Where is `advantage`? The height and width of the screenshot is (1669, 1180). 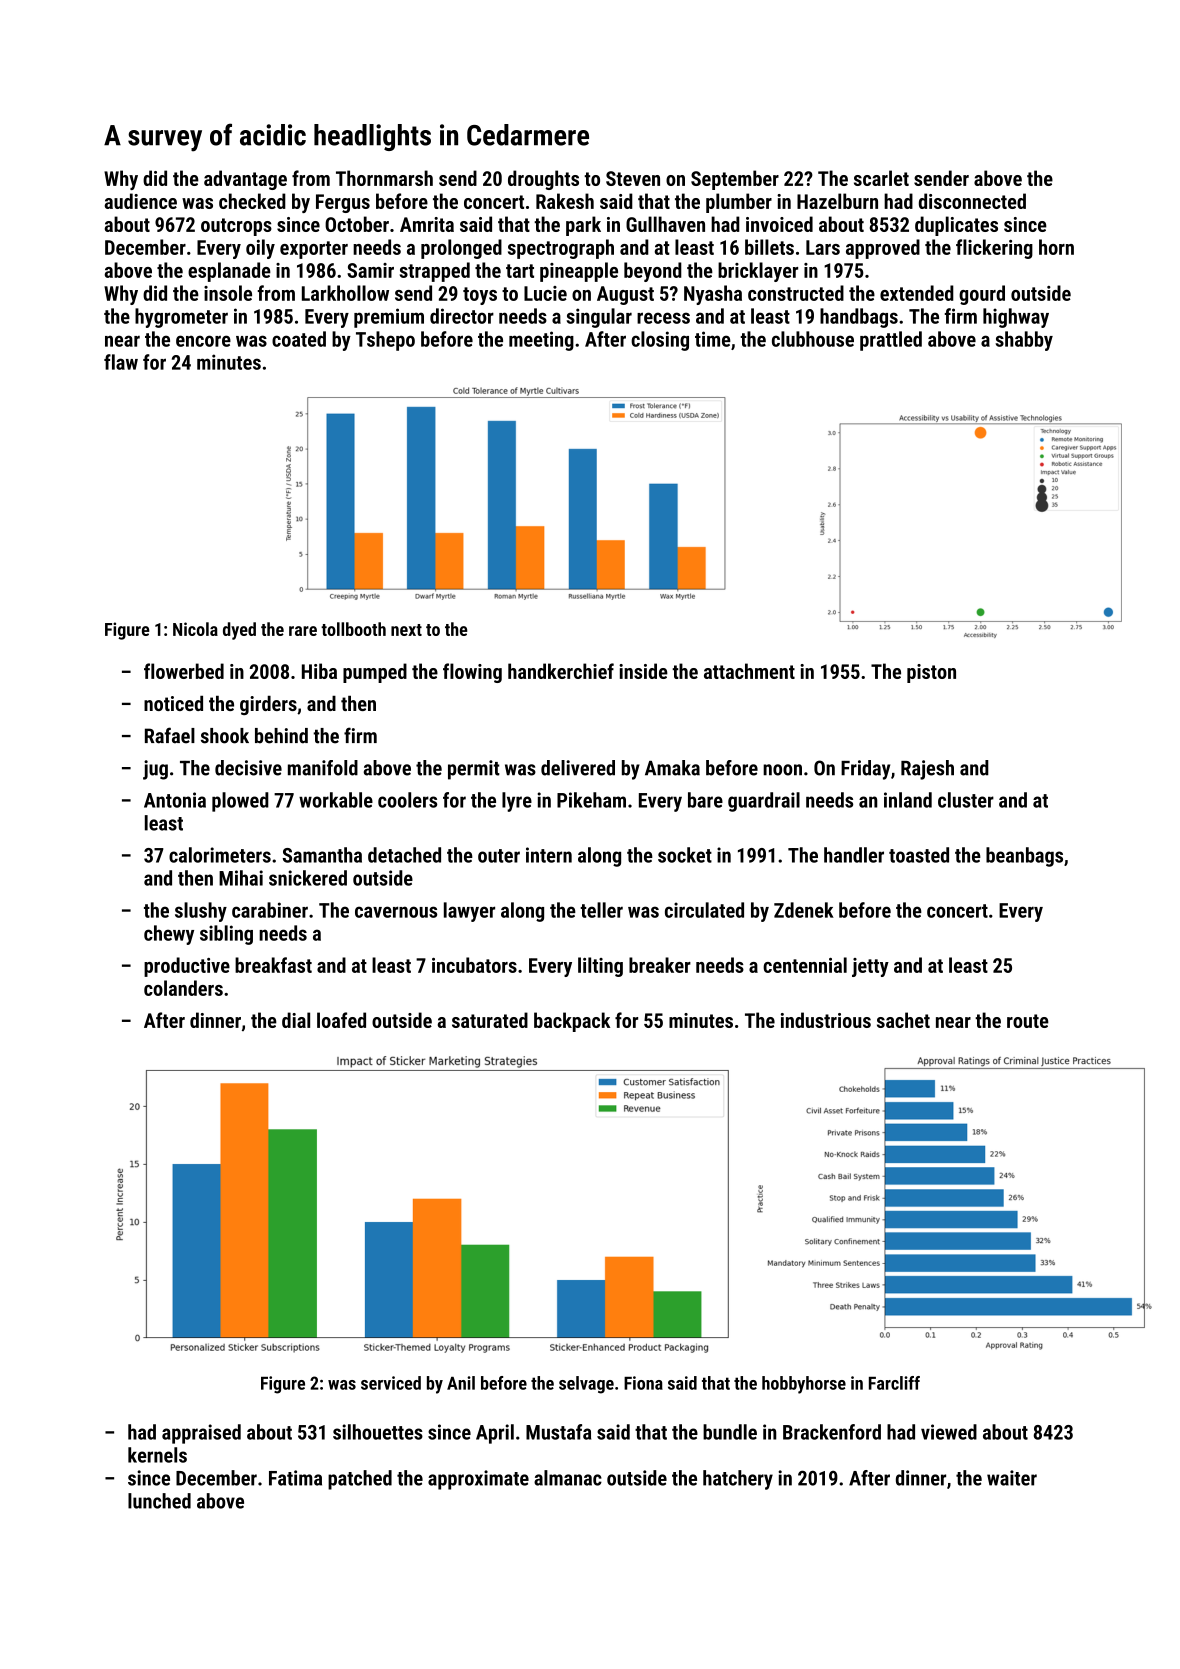
advantage is located at coordinates (245, 180).
